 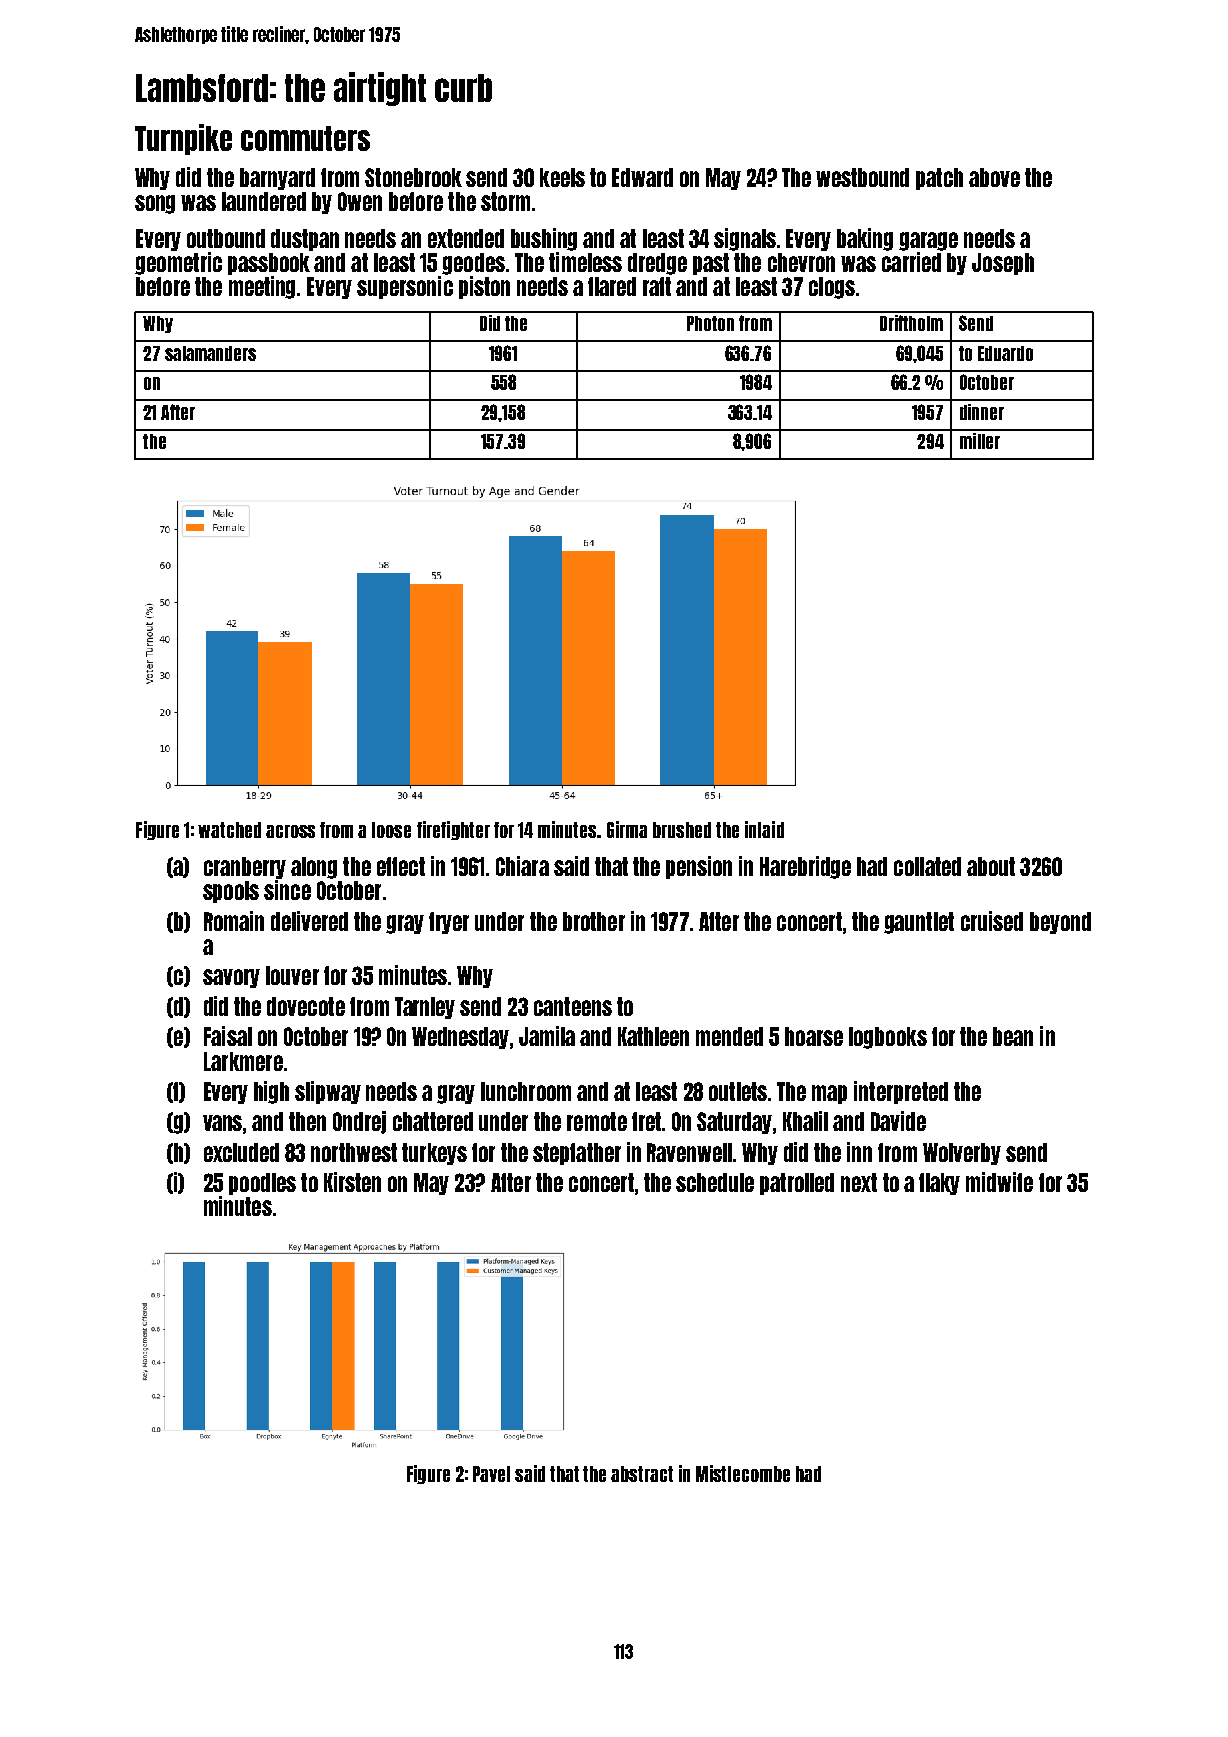 I want to click on excluded, so click(x=241, y=1152).
